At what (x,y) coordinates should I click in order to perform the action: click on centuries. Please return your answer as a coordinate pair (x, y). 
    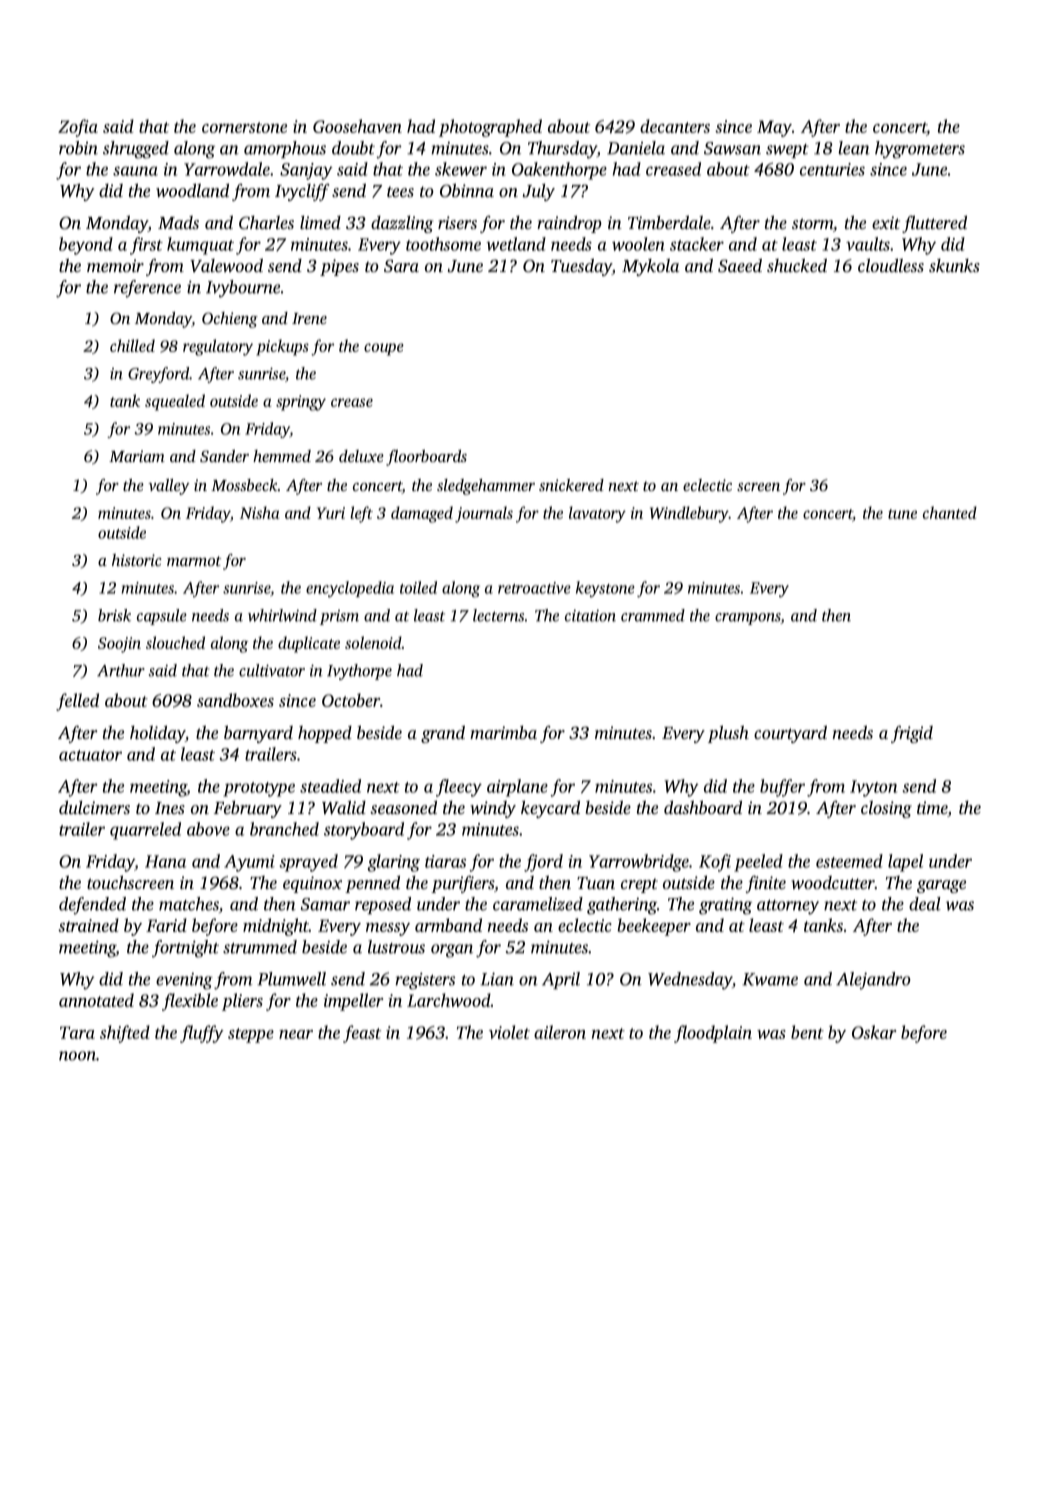
    Looking at the image, I should click on (832, 169).
